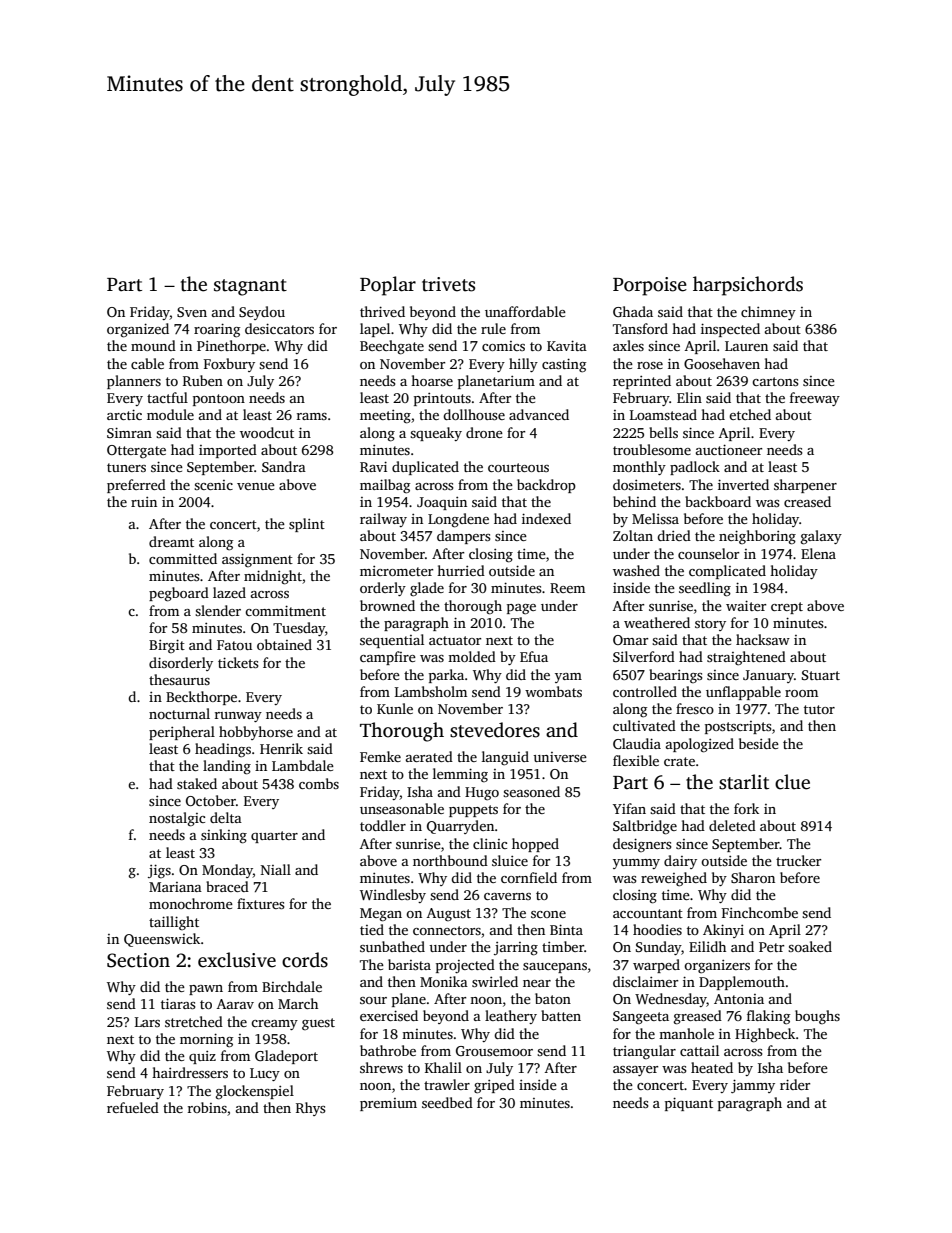 This image has height=1233, width=952. I want to click on weathered, so click(657, 622).
